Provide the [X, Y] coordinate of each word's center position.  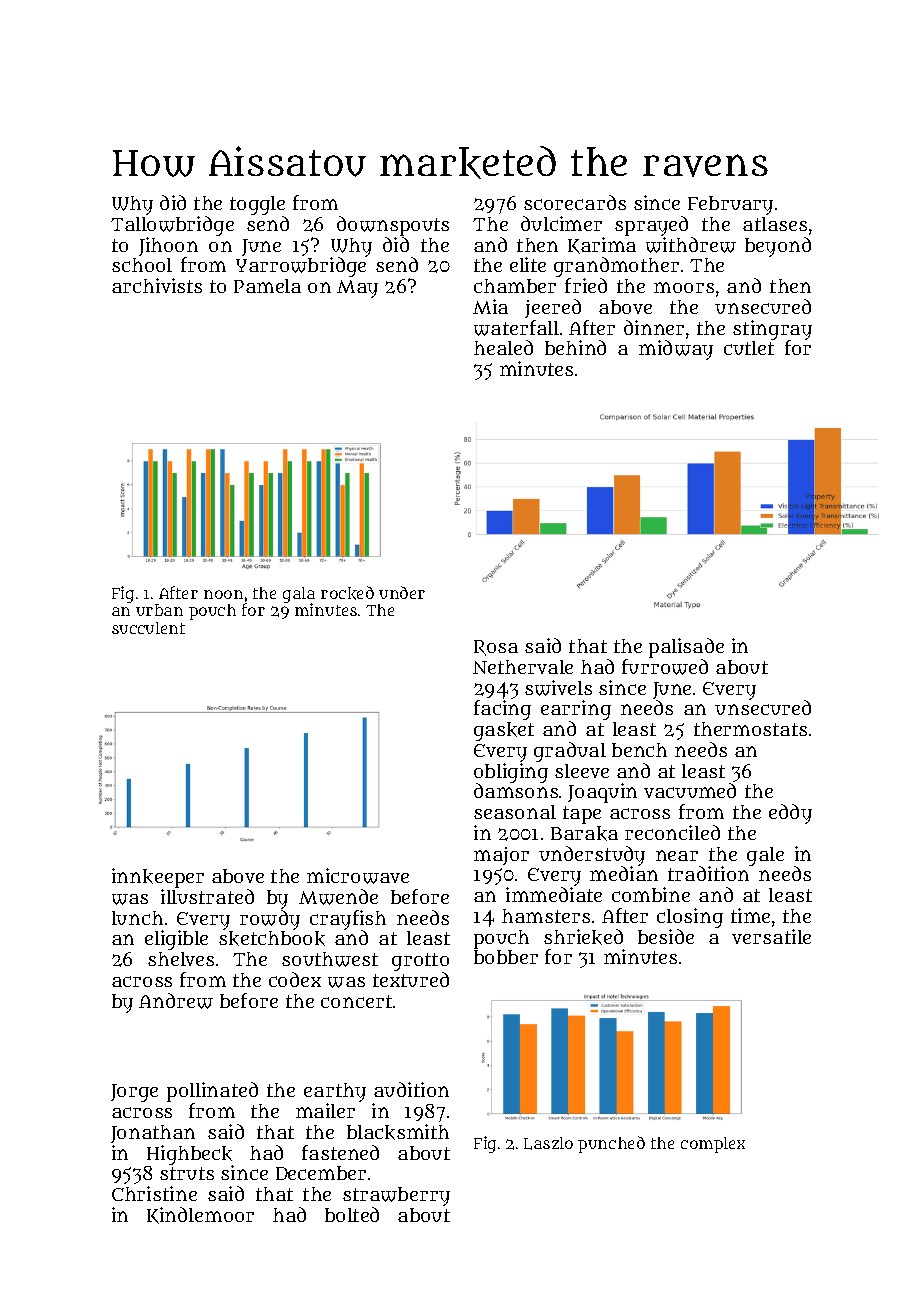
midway [676, 350]
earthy [335, 1092]
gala [299, 595]
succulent [148, 628]
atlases [775, 224]
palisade [686, 648]
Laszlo [548, 1143]
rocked [347, 593]
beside [666, 936]
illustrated [207, 896]
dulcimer [561, 223]
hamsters [546, 916]
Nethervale [523, 667]
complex [713, 1145]
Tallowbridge [172, 226]
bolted [352, 1214]
